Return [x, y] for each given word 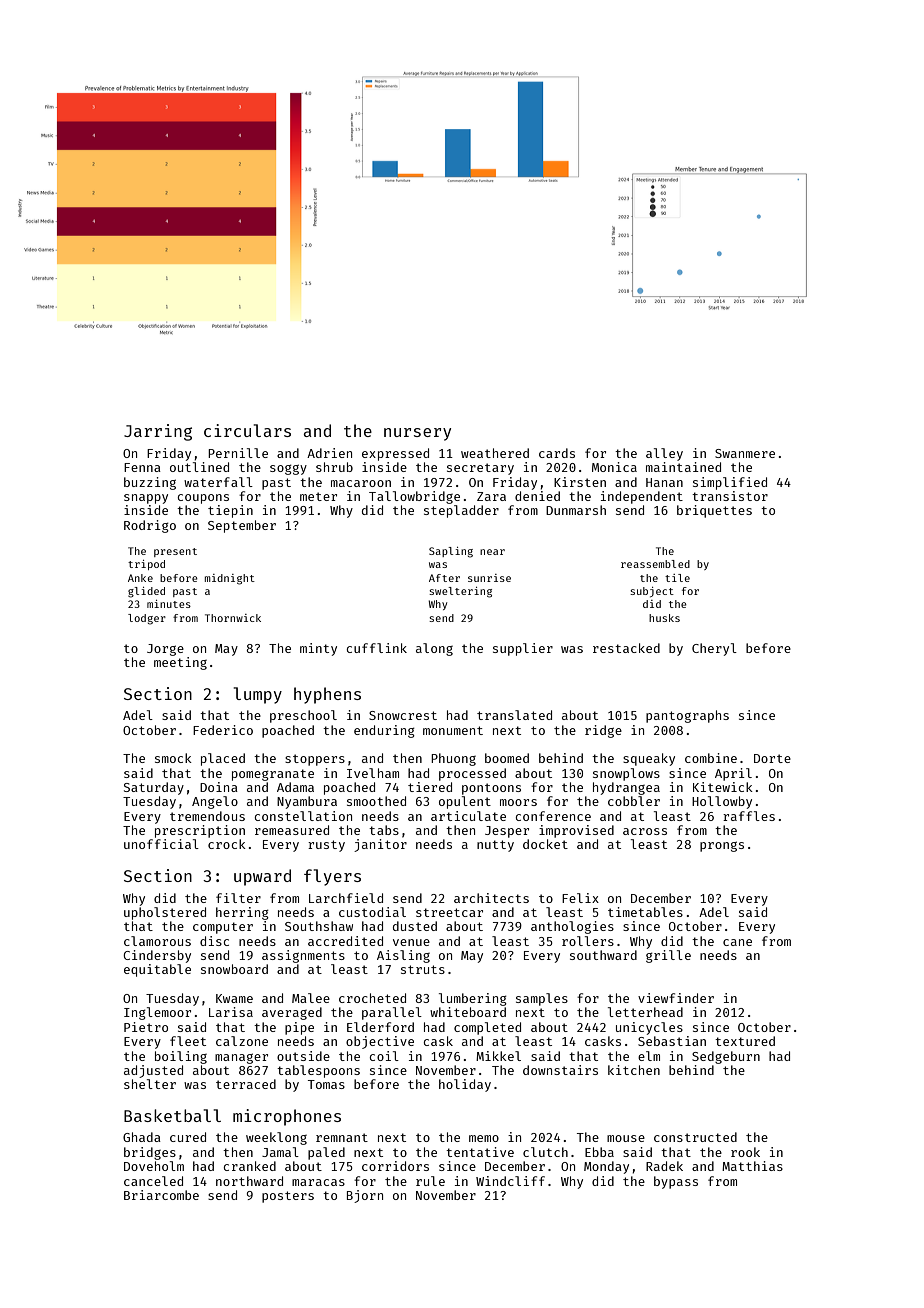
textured [745, 1041]
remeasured [292, 830]
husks [664, 618]
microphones [287, 1117]
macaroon [361, 483]
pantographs [687, 716]
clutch [545, 1152]
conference [553, 816]
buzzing [150, 483]
